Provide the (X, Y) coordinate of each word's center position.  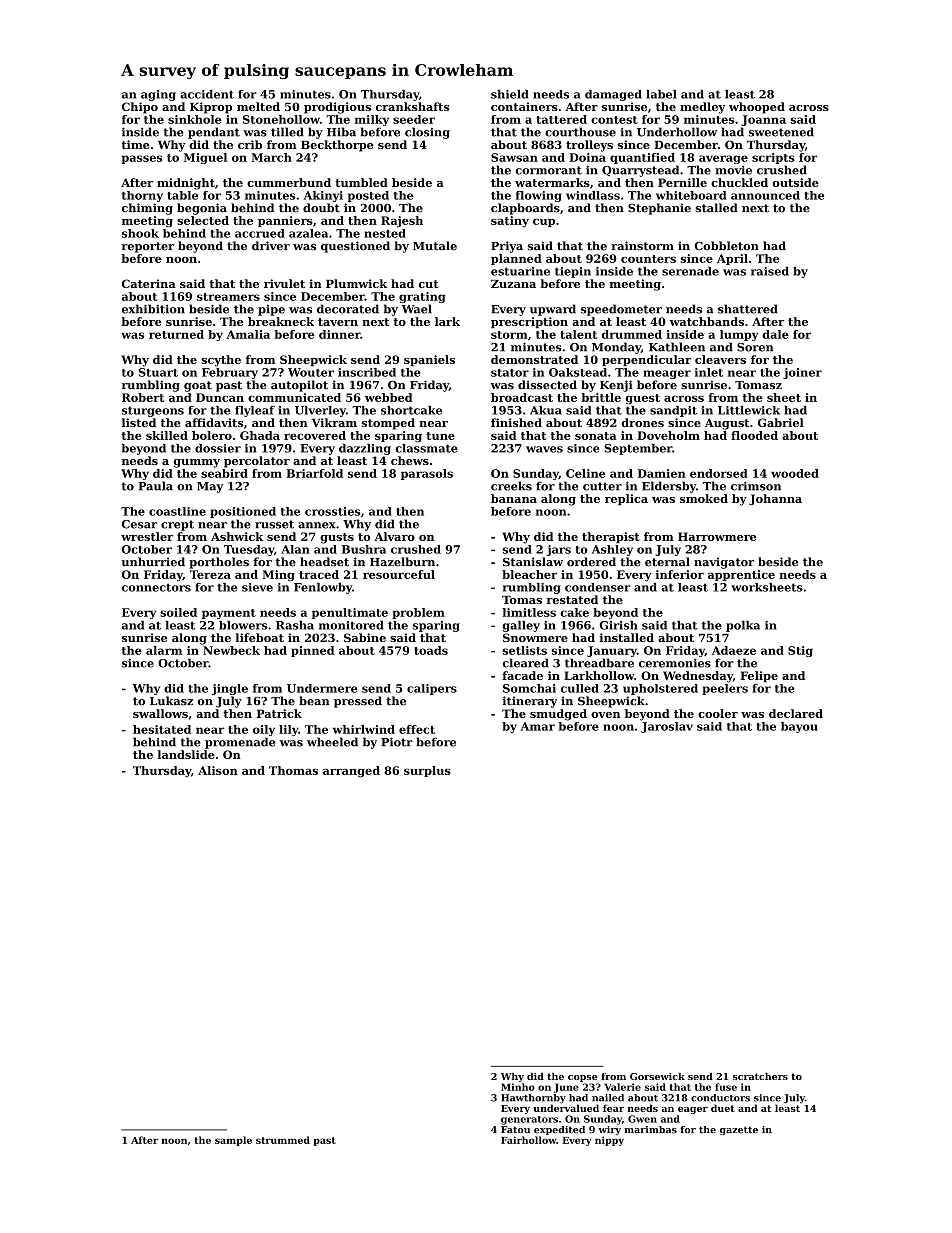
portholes (219, 563)
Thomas (293, 770)
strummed (283, 1140)
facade (522, 675)
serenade (690, 271)
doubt (321, 208)
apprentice (741, 575)
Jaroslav (667, 727)
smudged (558, 715)
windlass (593, 195)
